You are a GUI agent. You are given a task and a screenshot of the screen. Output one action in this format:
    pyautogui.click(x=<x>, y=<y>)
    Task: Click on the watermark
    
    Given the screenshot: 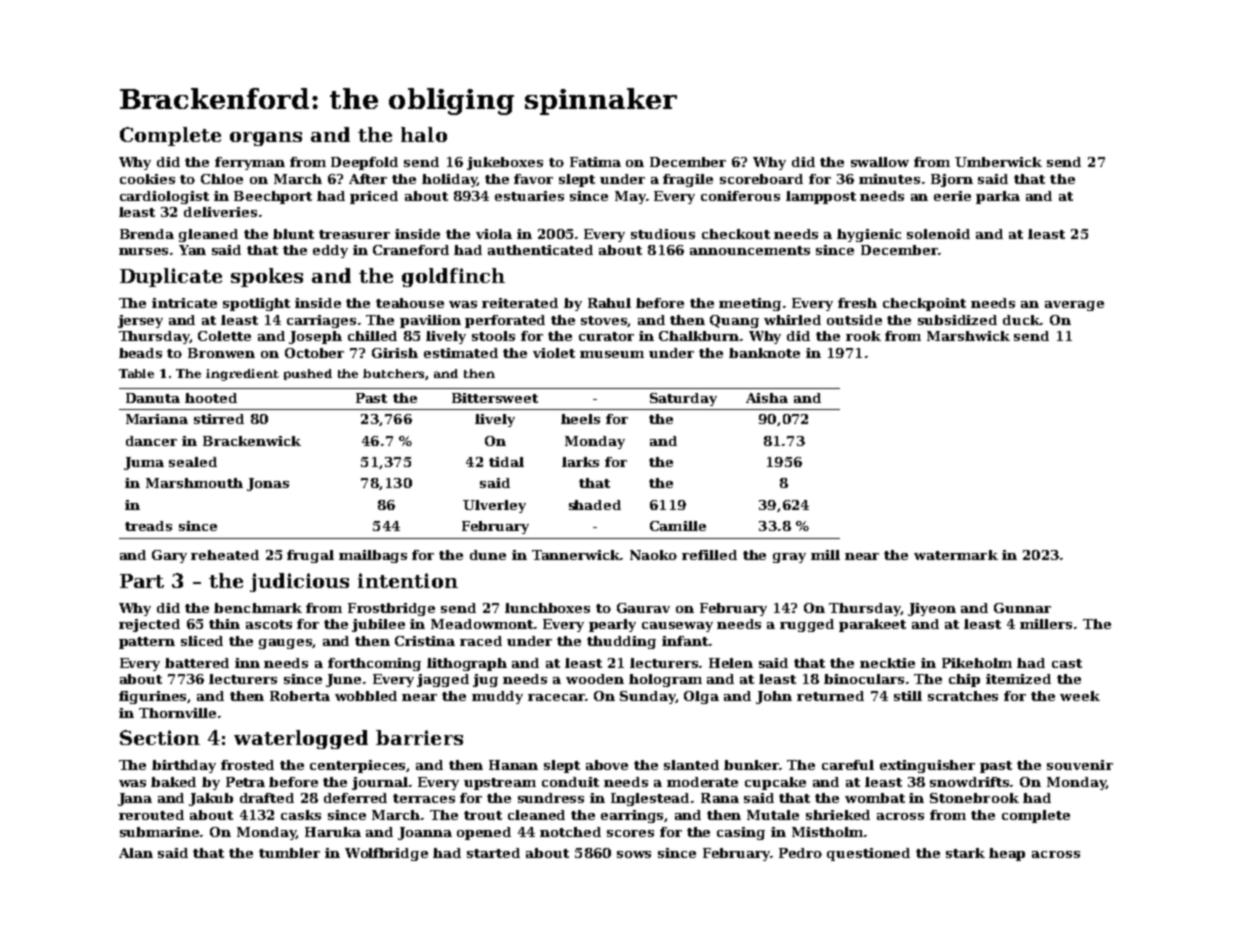 What is the action you would take?
    pyautogui.click(x=956, y=555)
